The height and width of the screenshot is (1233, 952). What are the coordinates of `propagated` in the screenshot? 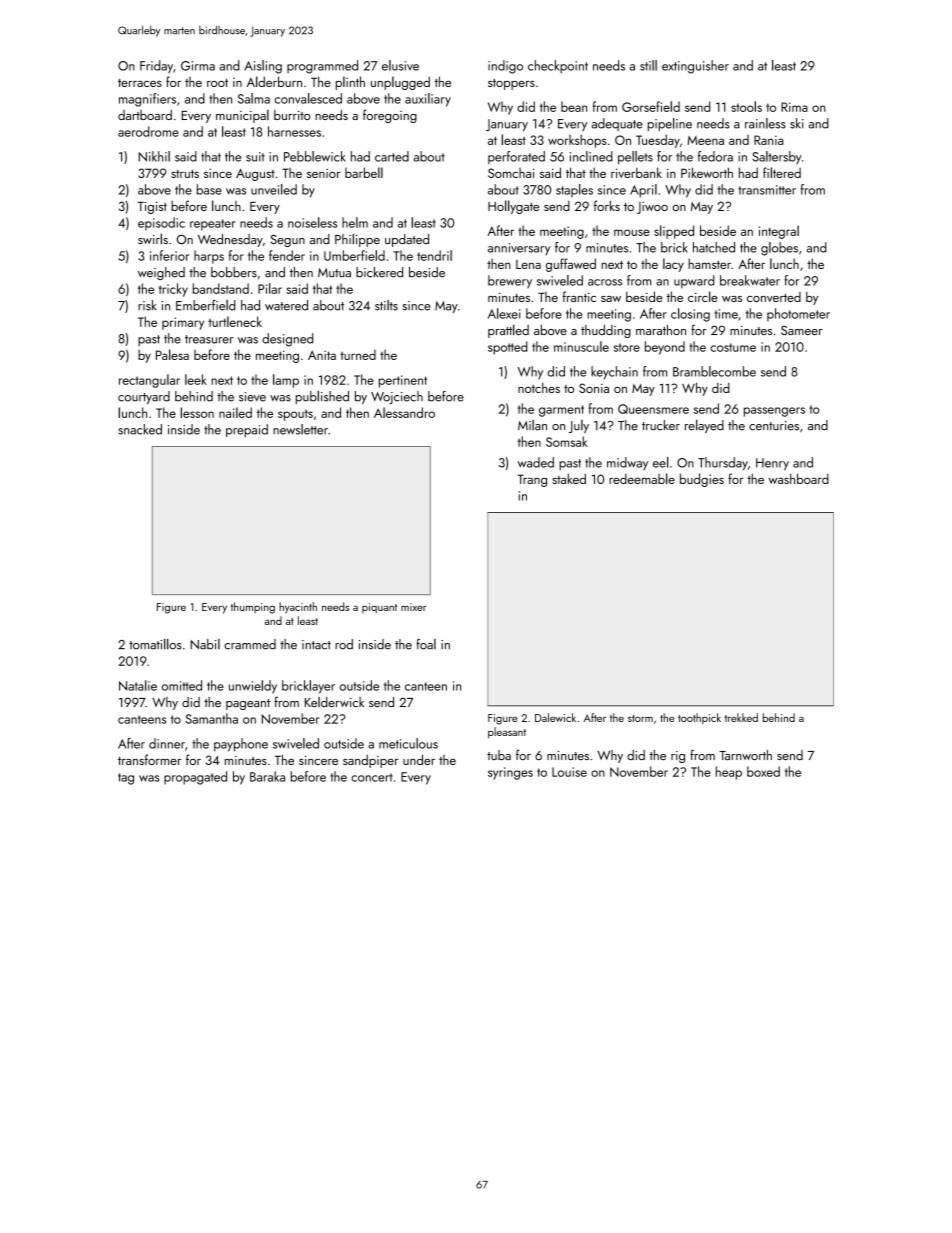 It's located at (195, 778).
